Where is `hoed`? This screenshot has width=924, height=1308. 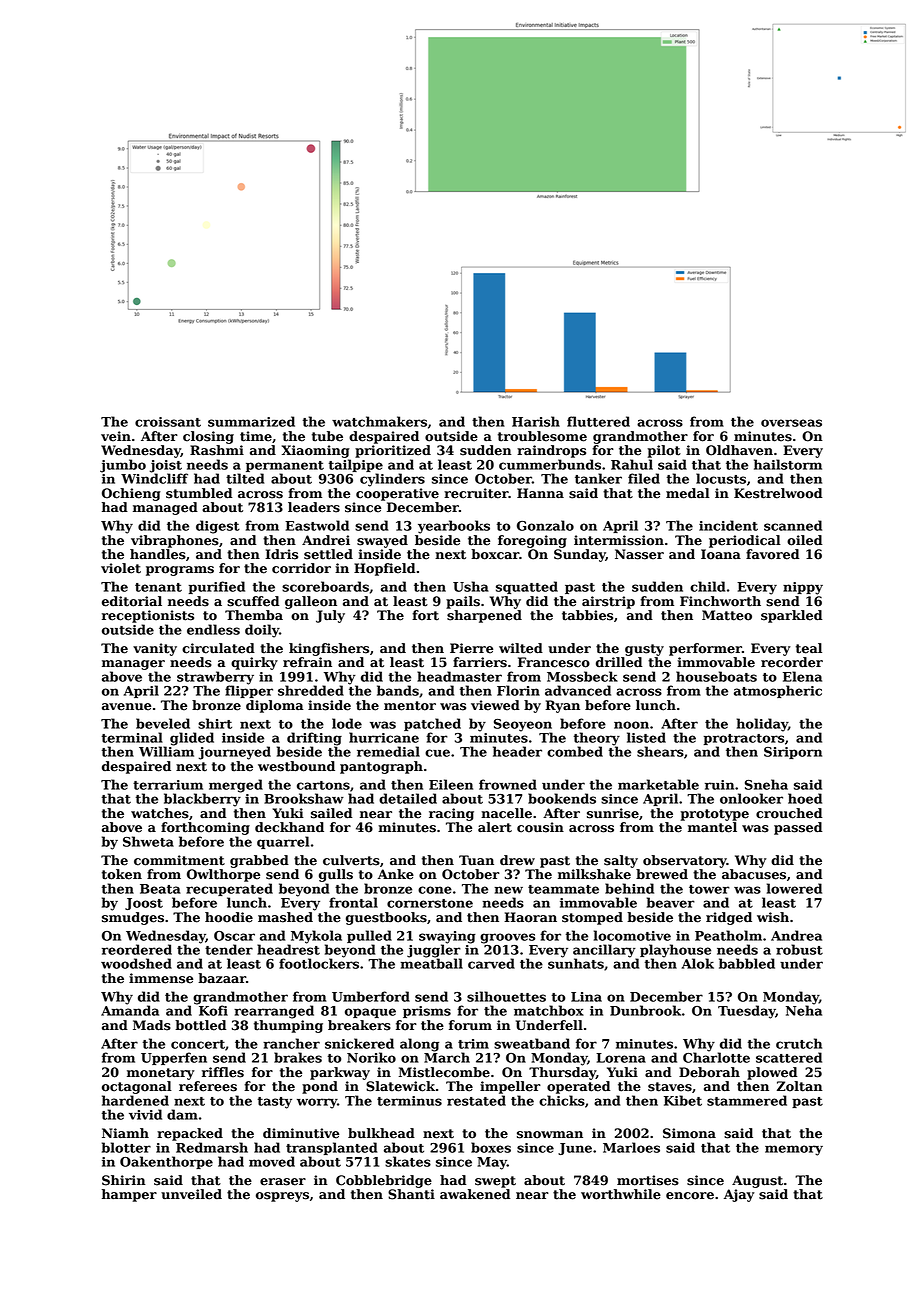 hoed is located at coordinates (805, 798).
